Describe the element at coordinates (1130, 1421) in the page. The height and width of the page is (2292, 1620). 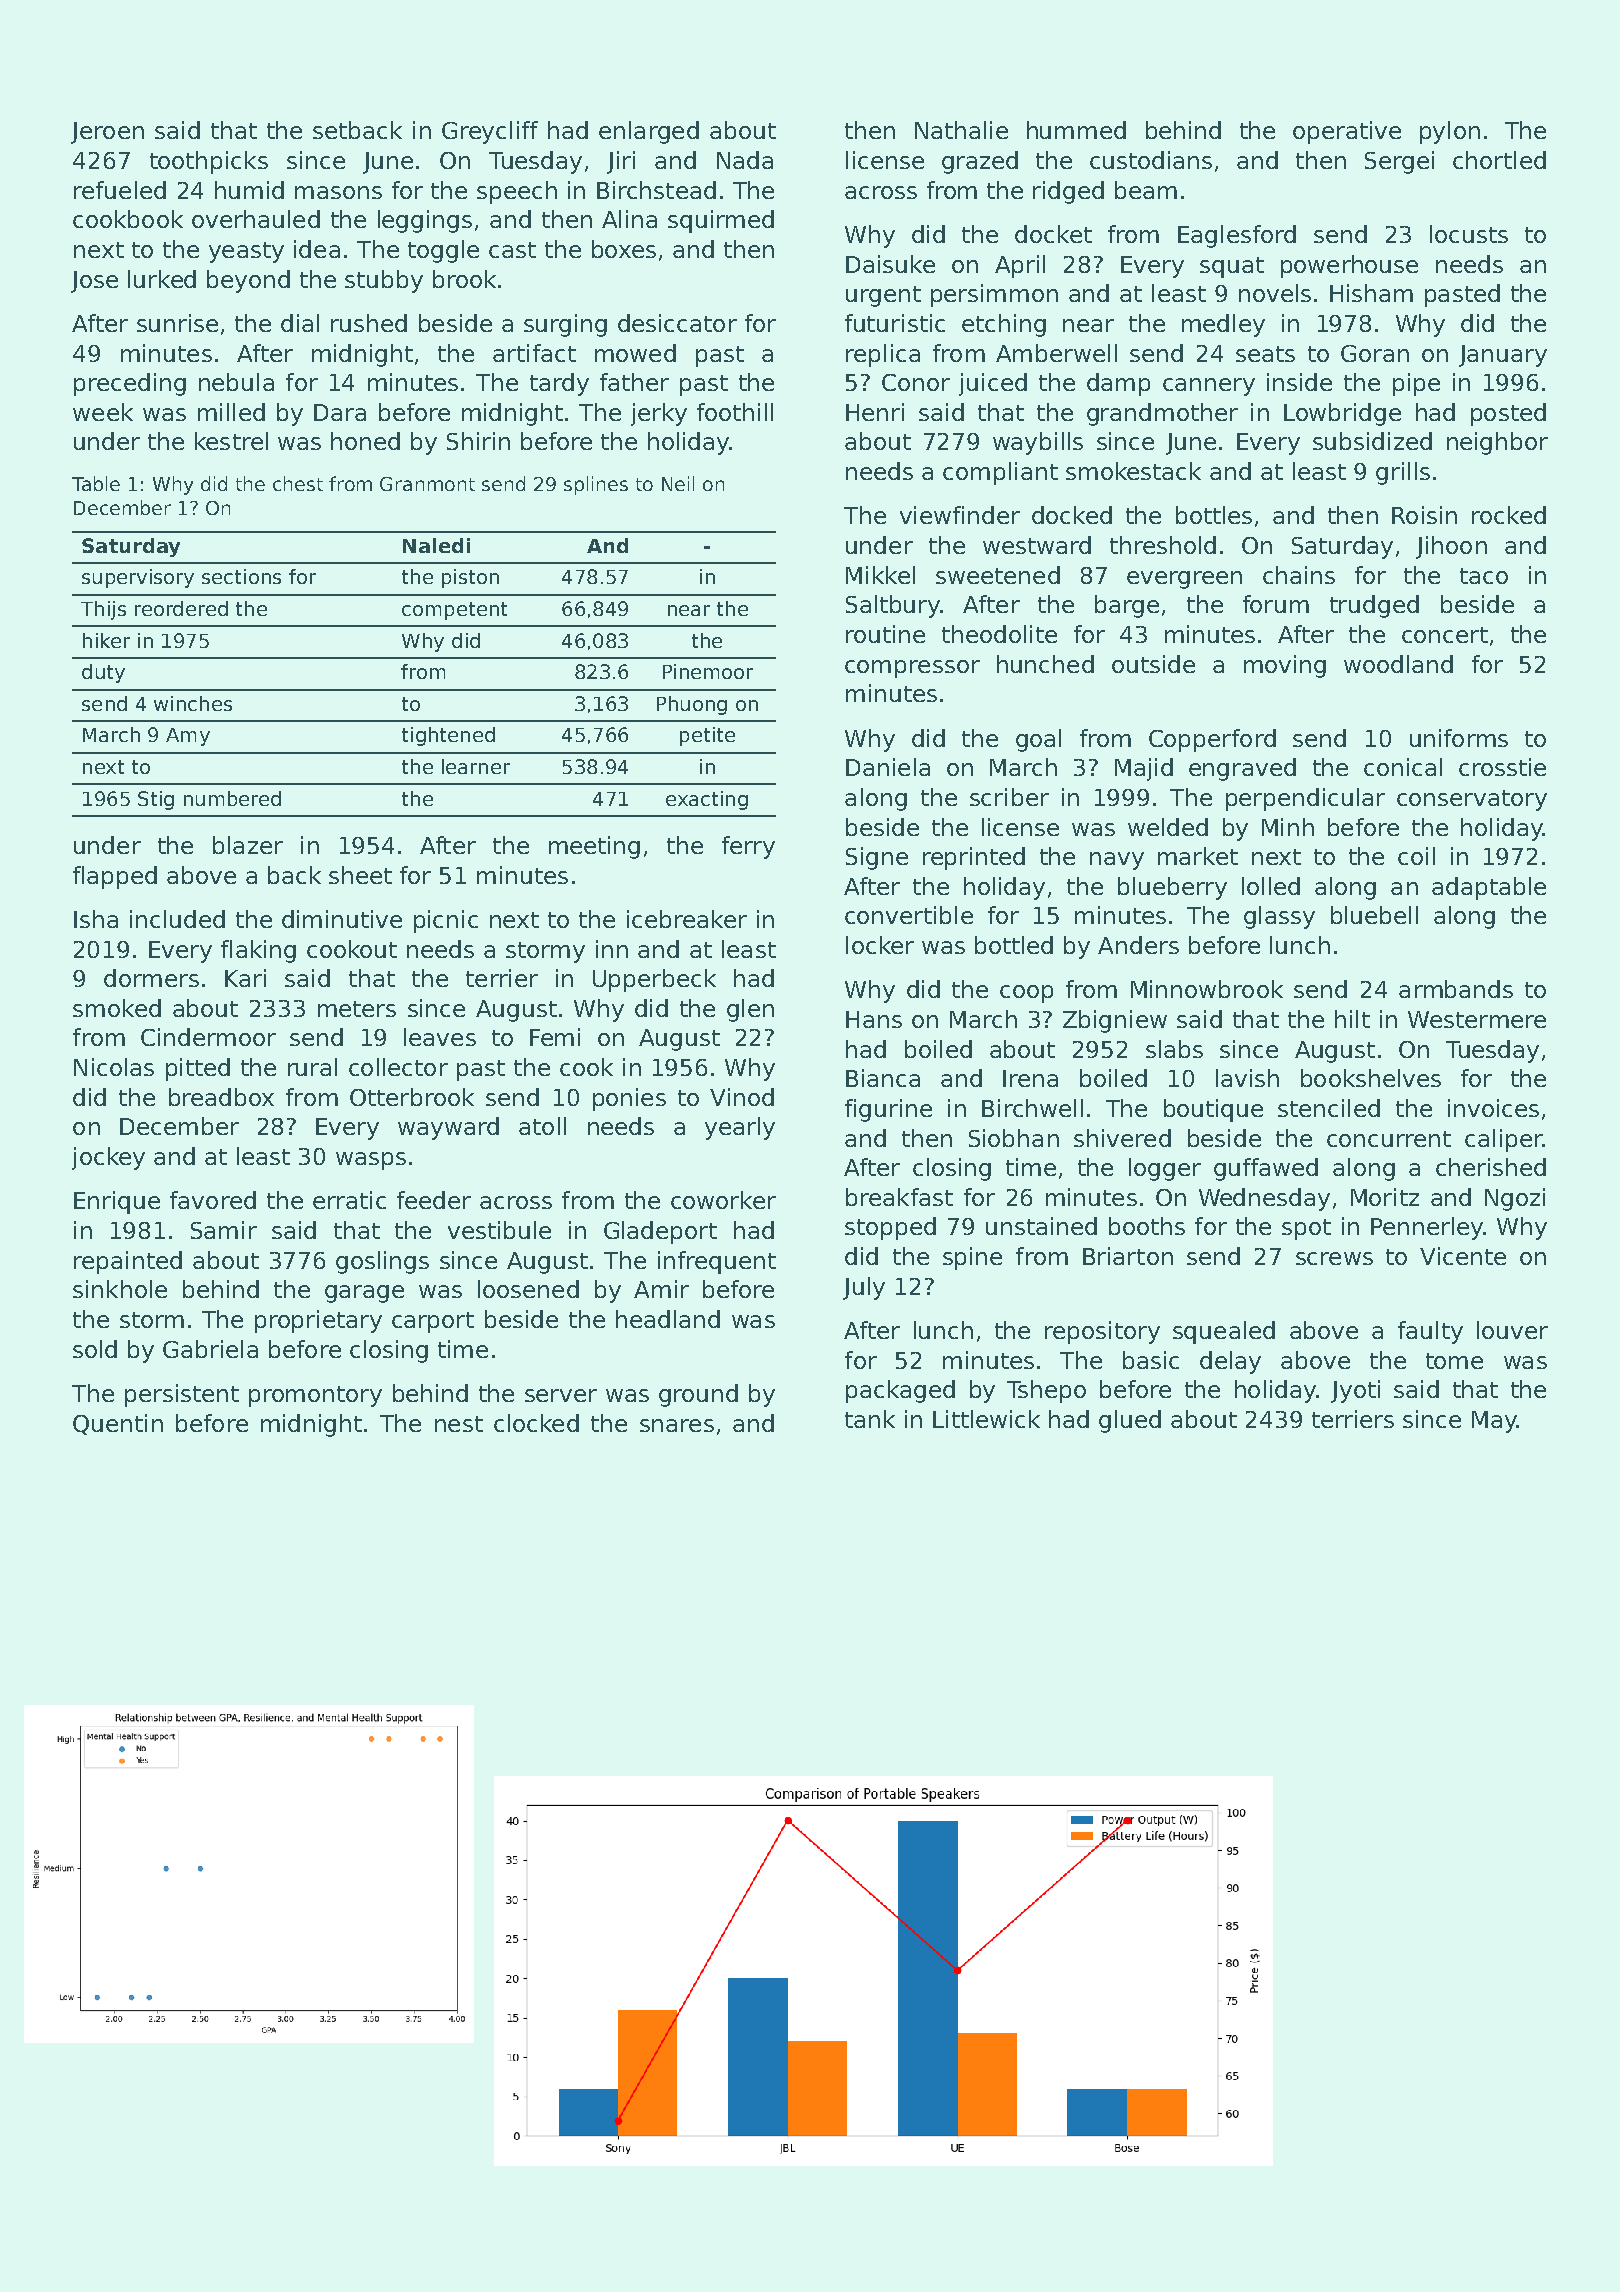
I see `glued` at that location.
